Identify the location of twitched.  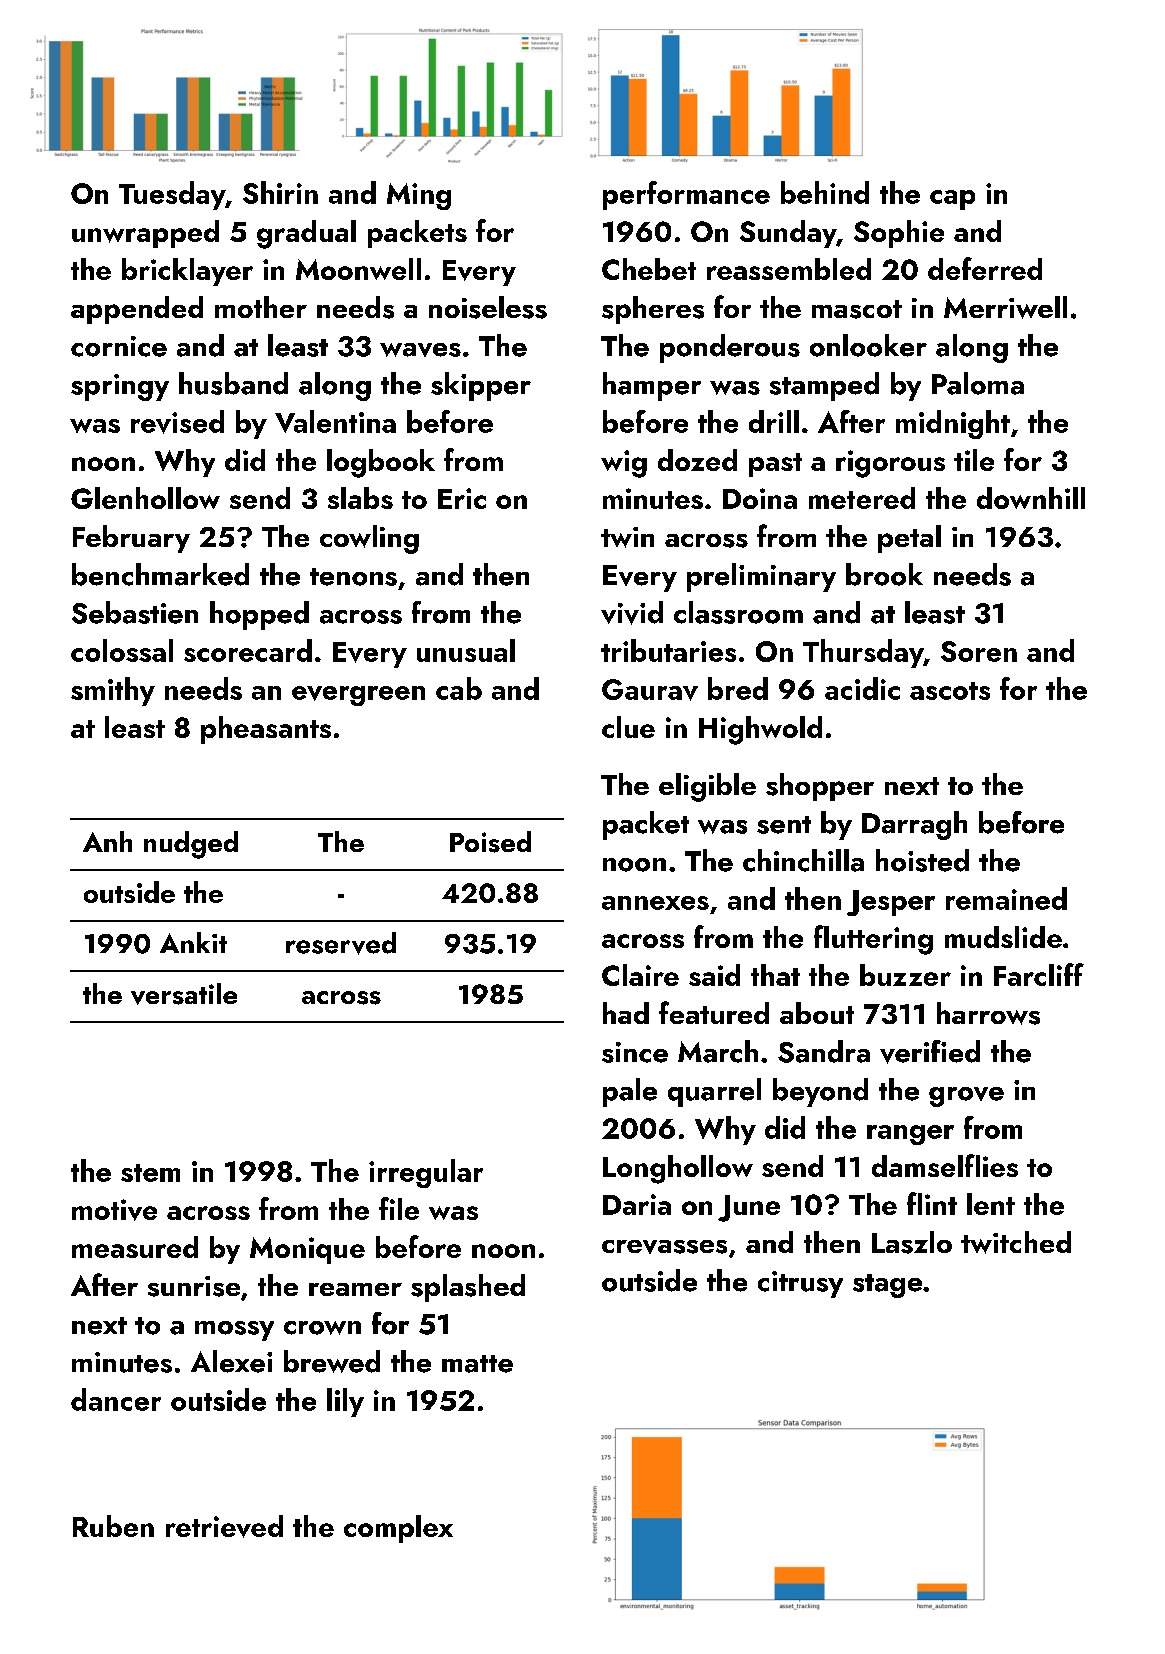
(1016, 1242).
